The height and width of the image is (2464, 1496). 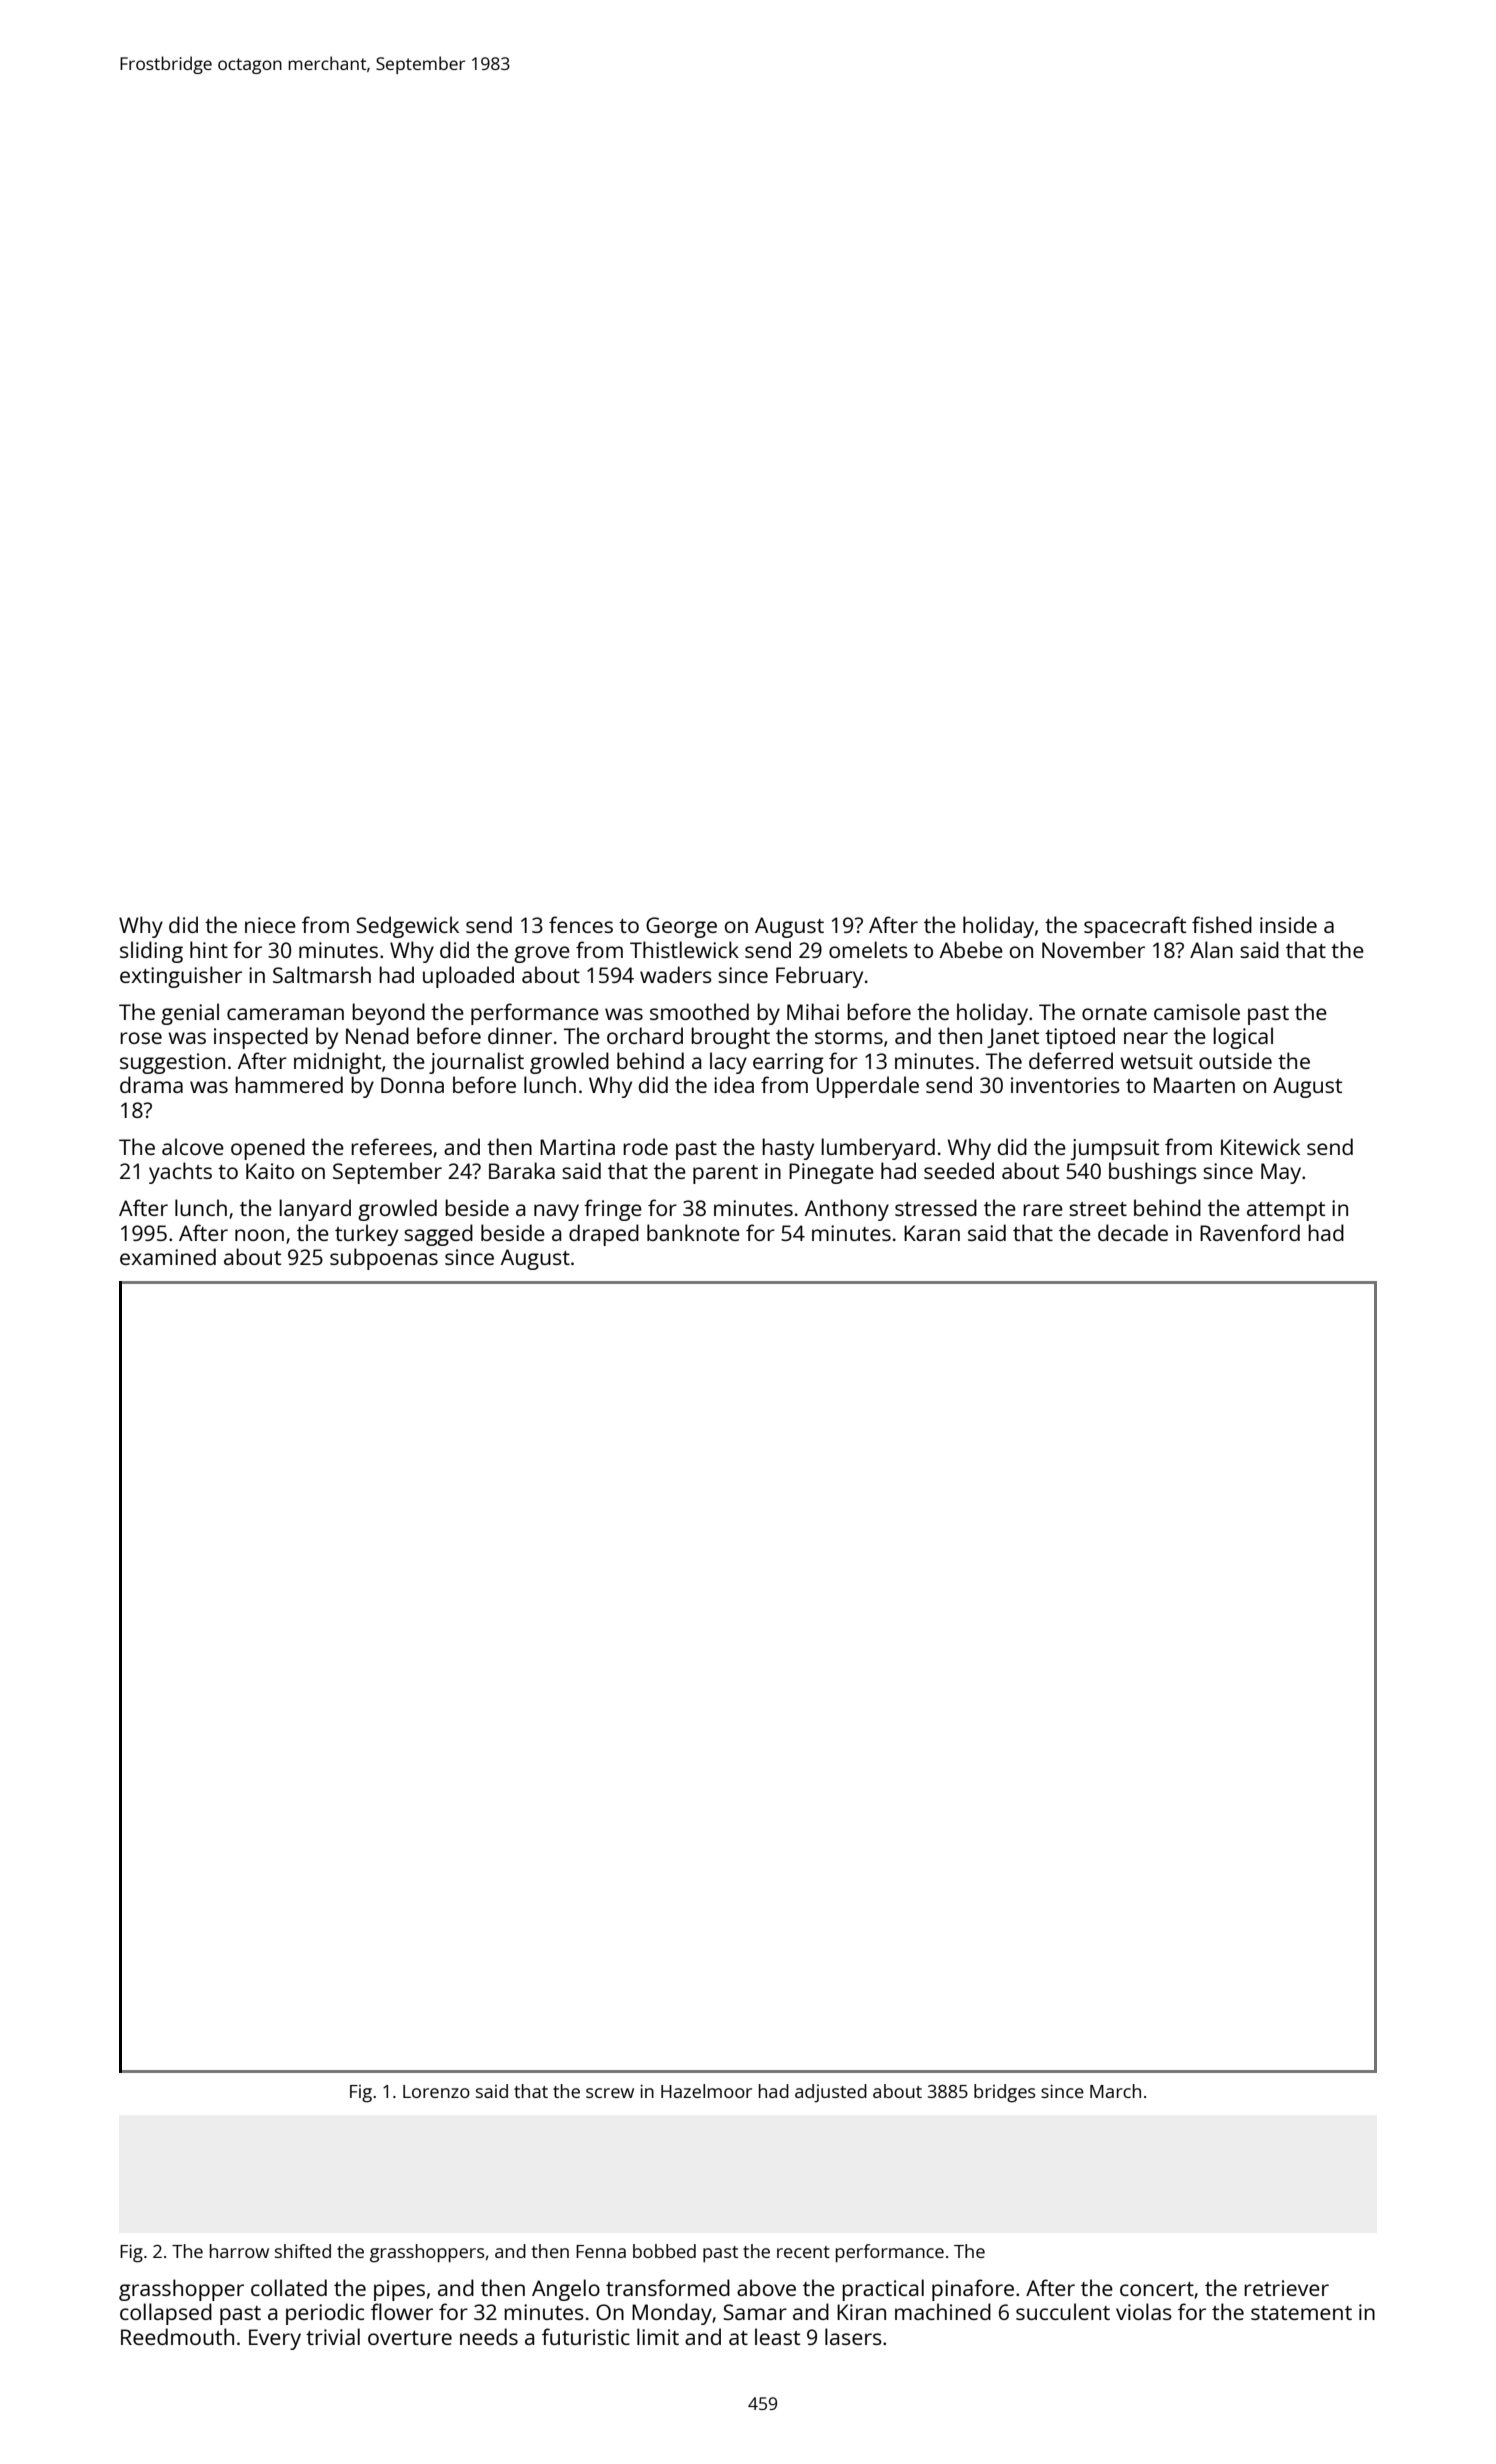 I want to click on screw, so click(x=610, y=2093).
